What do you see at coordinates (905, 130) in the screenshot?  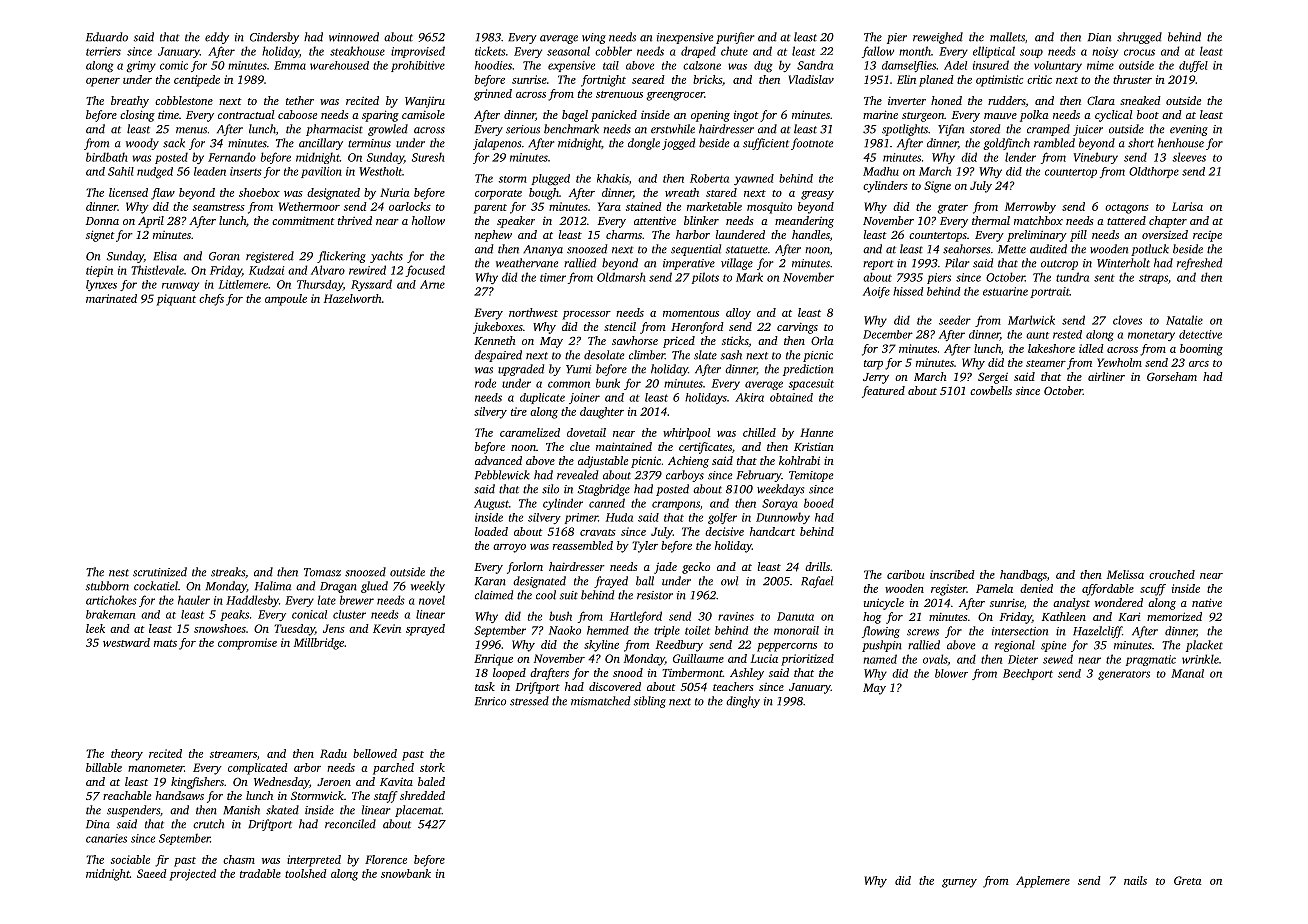 I see `spotlights` at bounding box center [905, 130].
